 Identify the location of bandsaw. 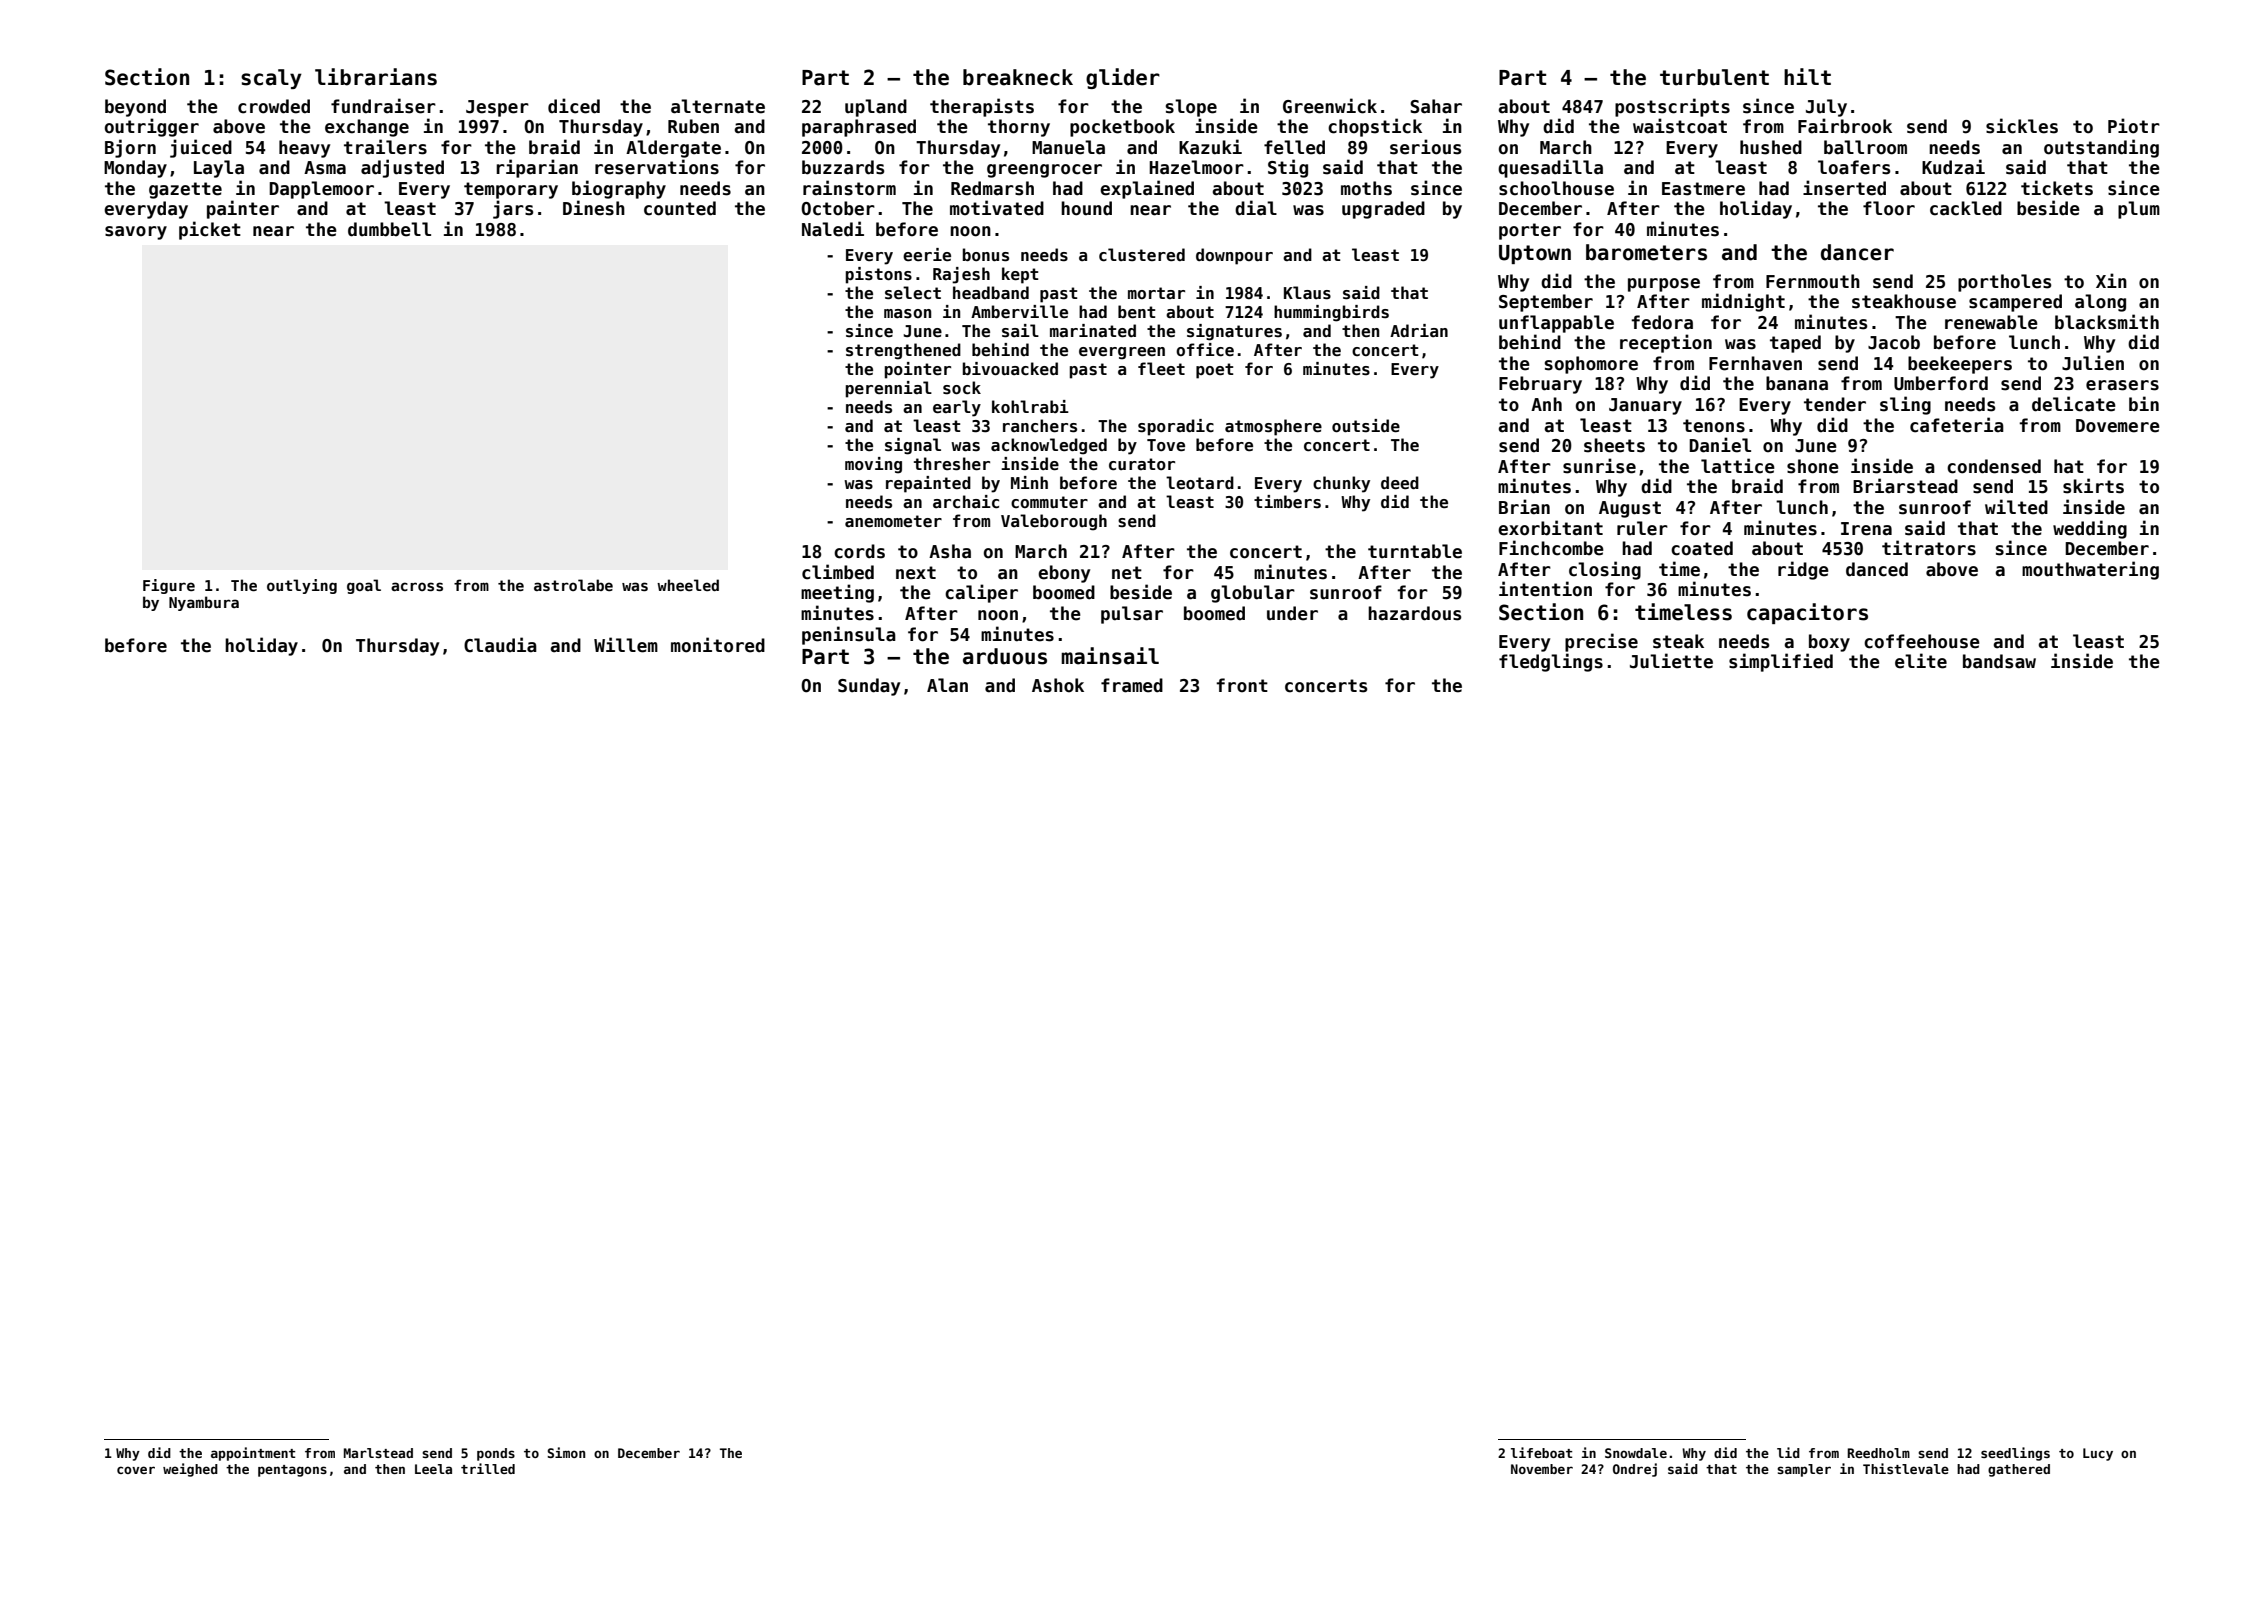
(1999, 661).
